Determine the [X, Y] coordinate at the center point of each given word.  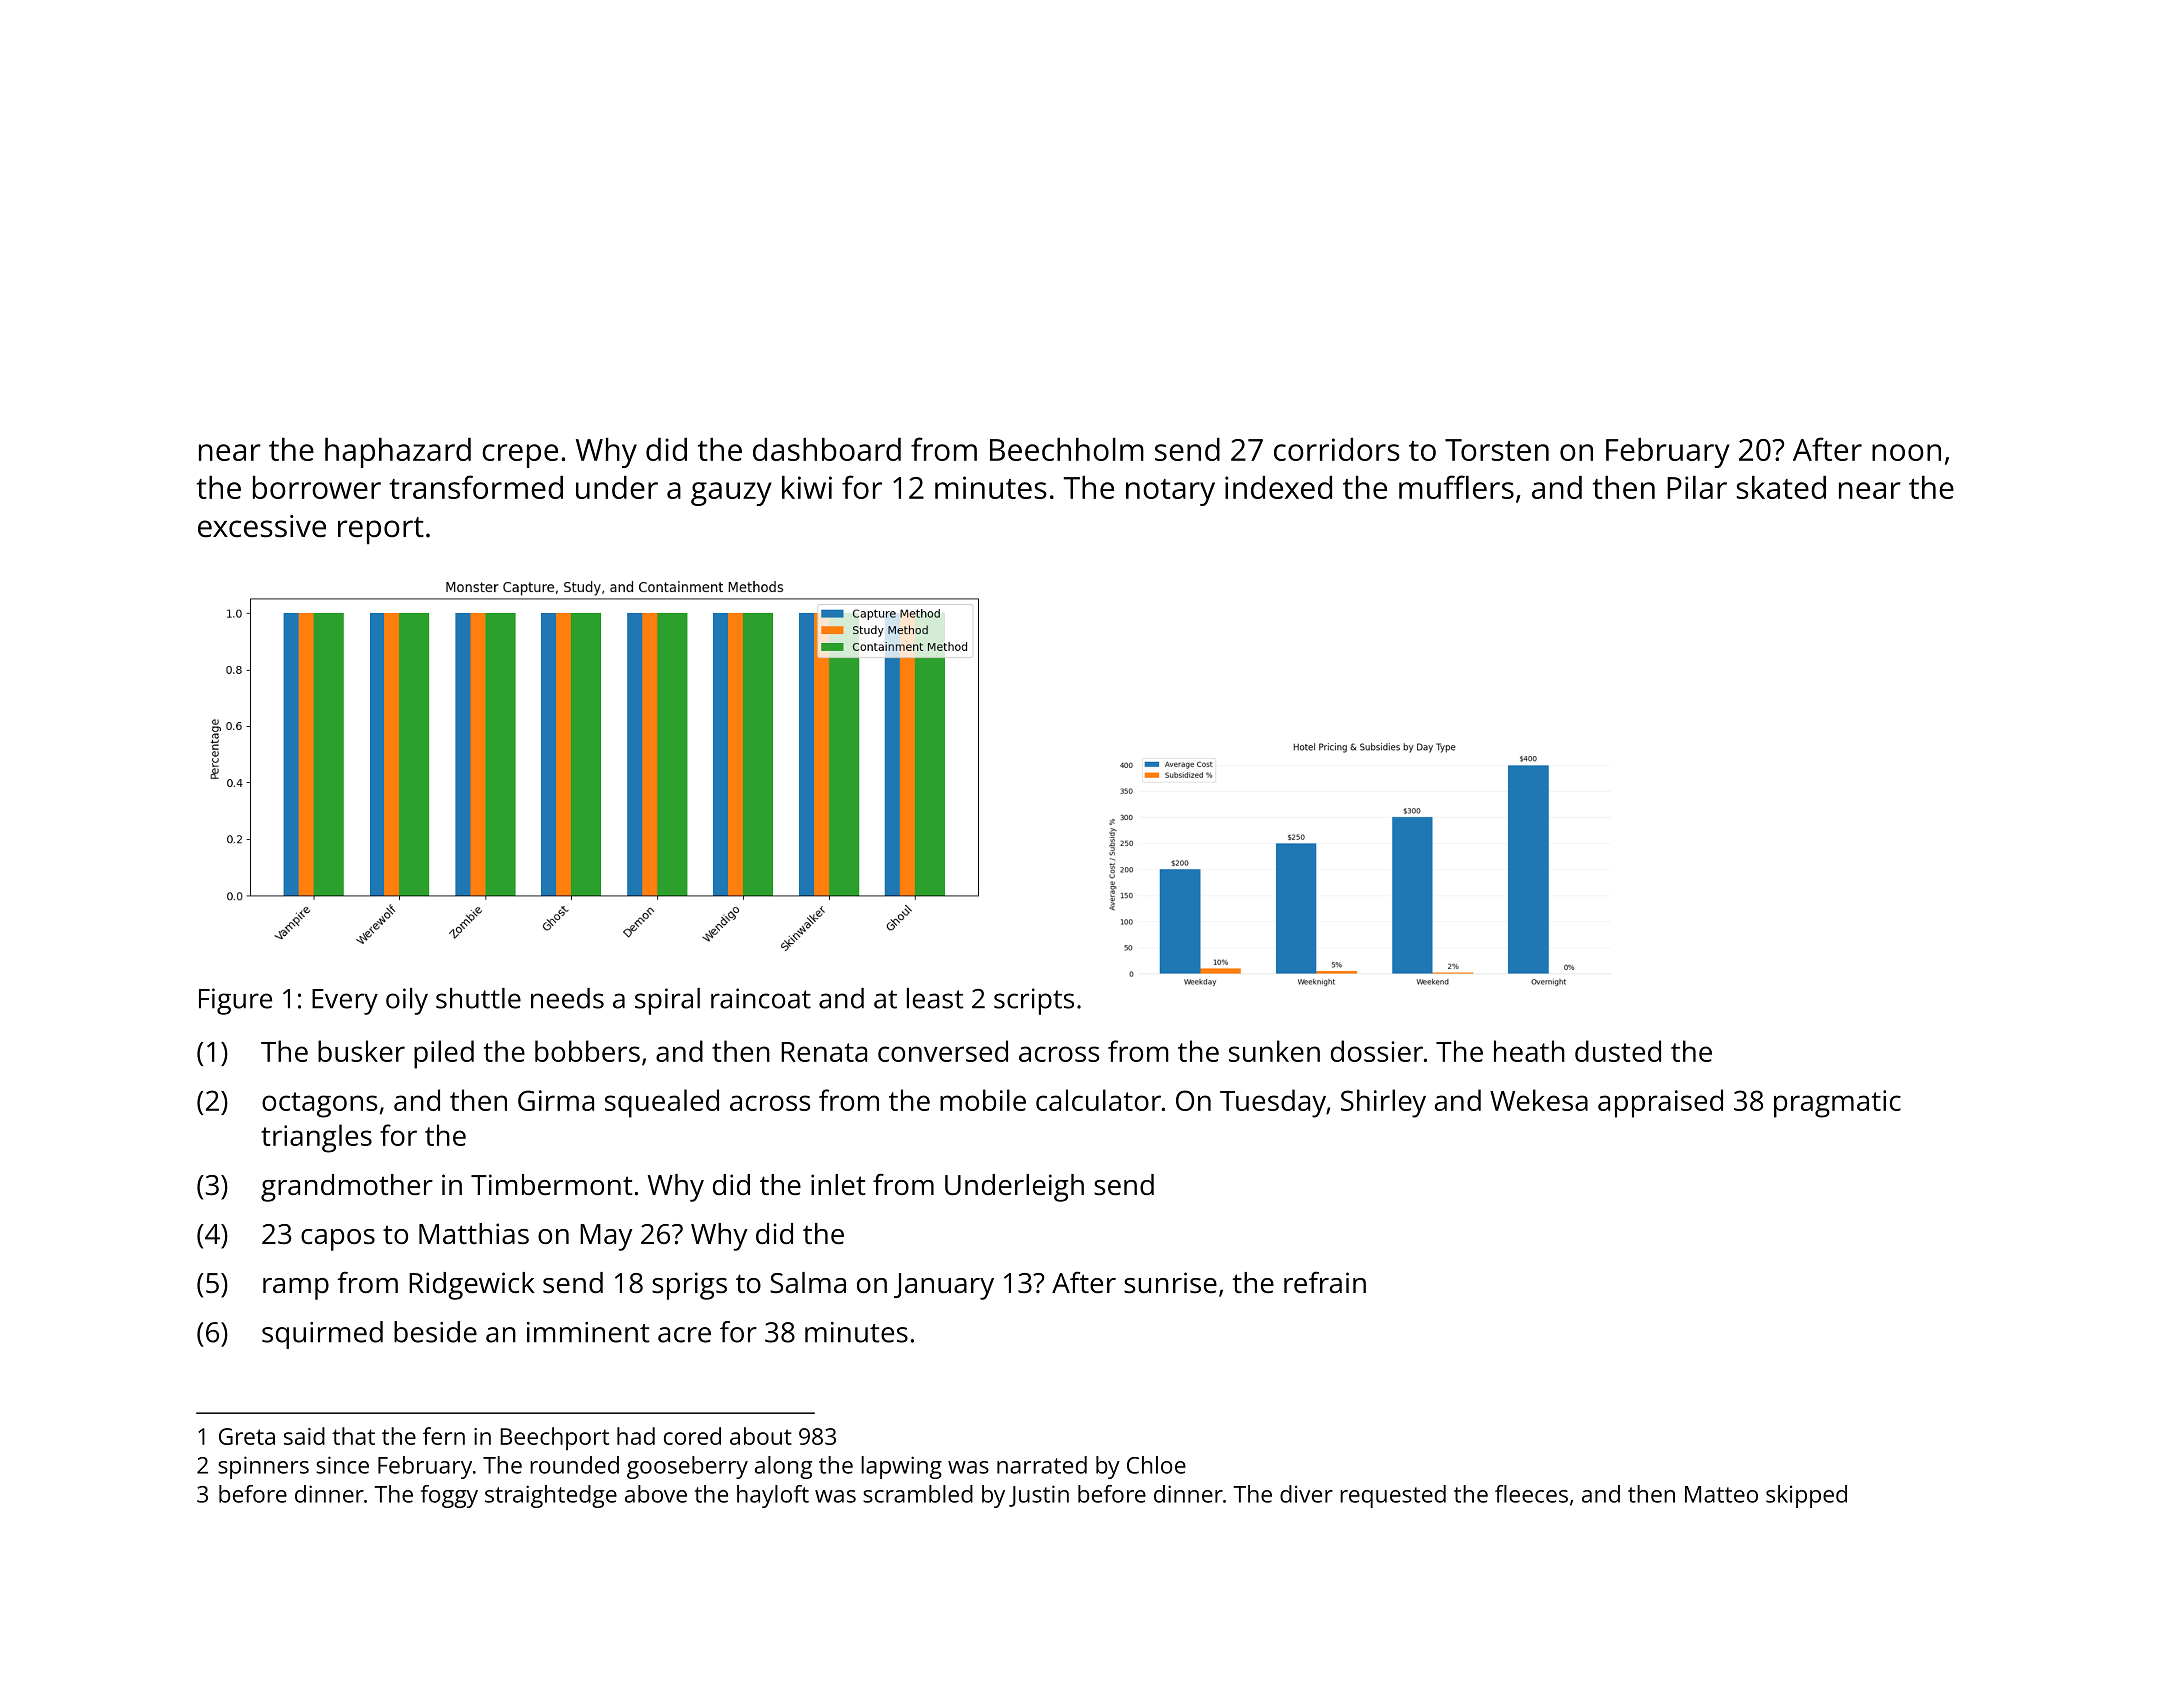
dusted [1618, 1051]
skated [1781, 487]
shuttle [478, 998]
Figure [235, 1001]
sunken [1274, 1051]
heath [1529, 1051]
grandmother [347, 1188]
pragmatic [1837, 1104]
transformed [476, 487]
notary [1170, 492]
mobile [983, 1100]
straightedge [551, 1496]
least [935, 998]
